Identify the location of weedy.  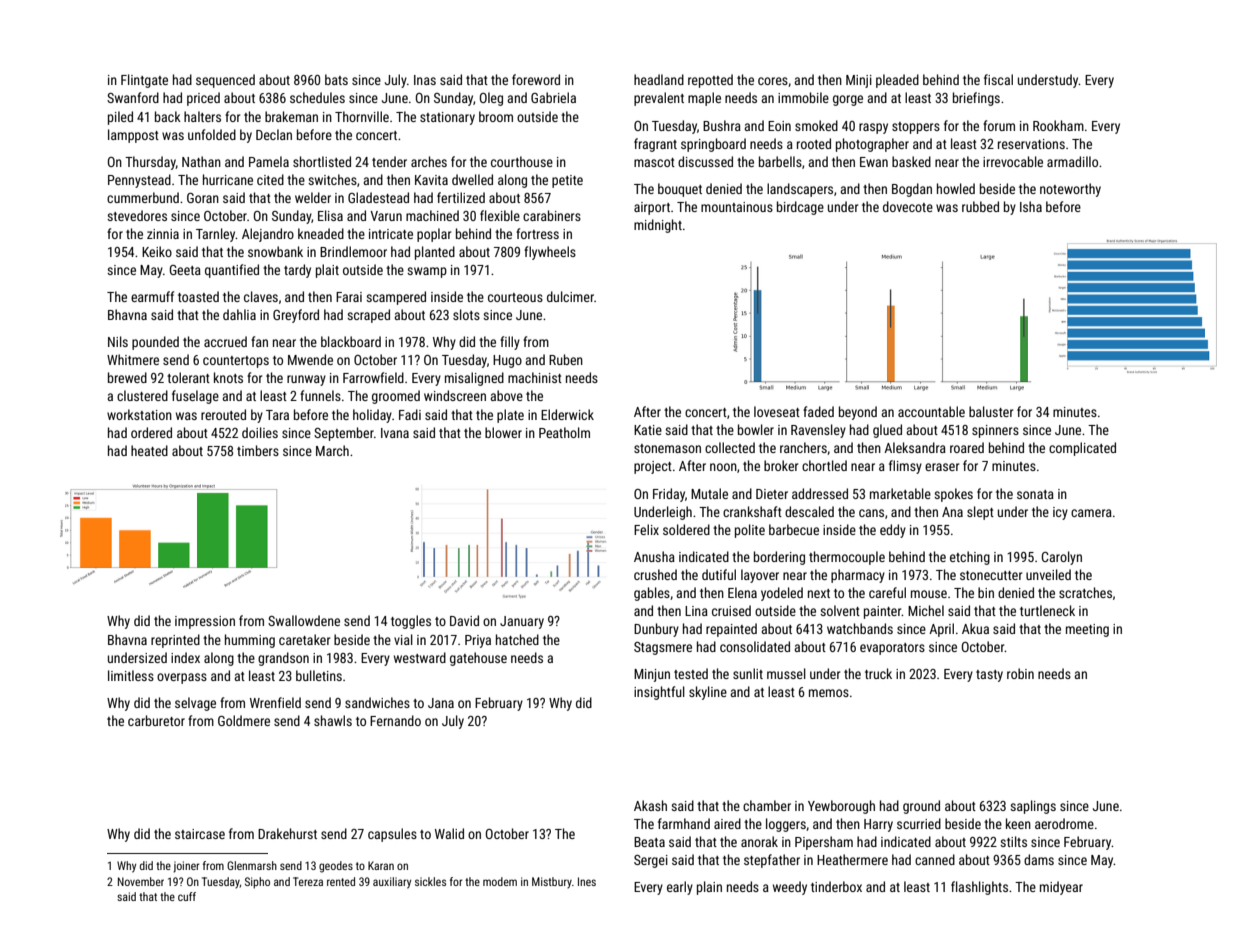
(790, 888).
